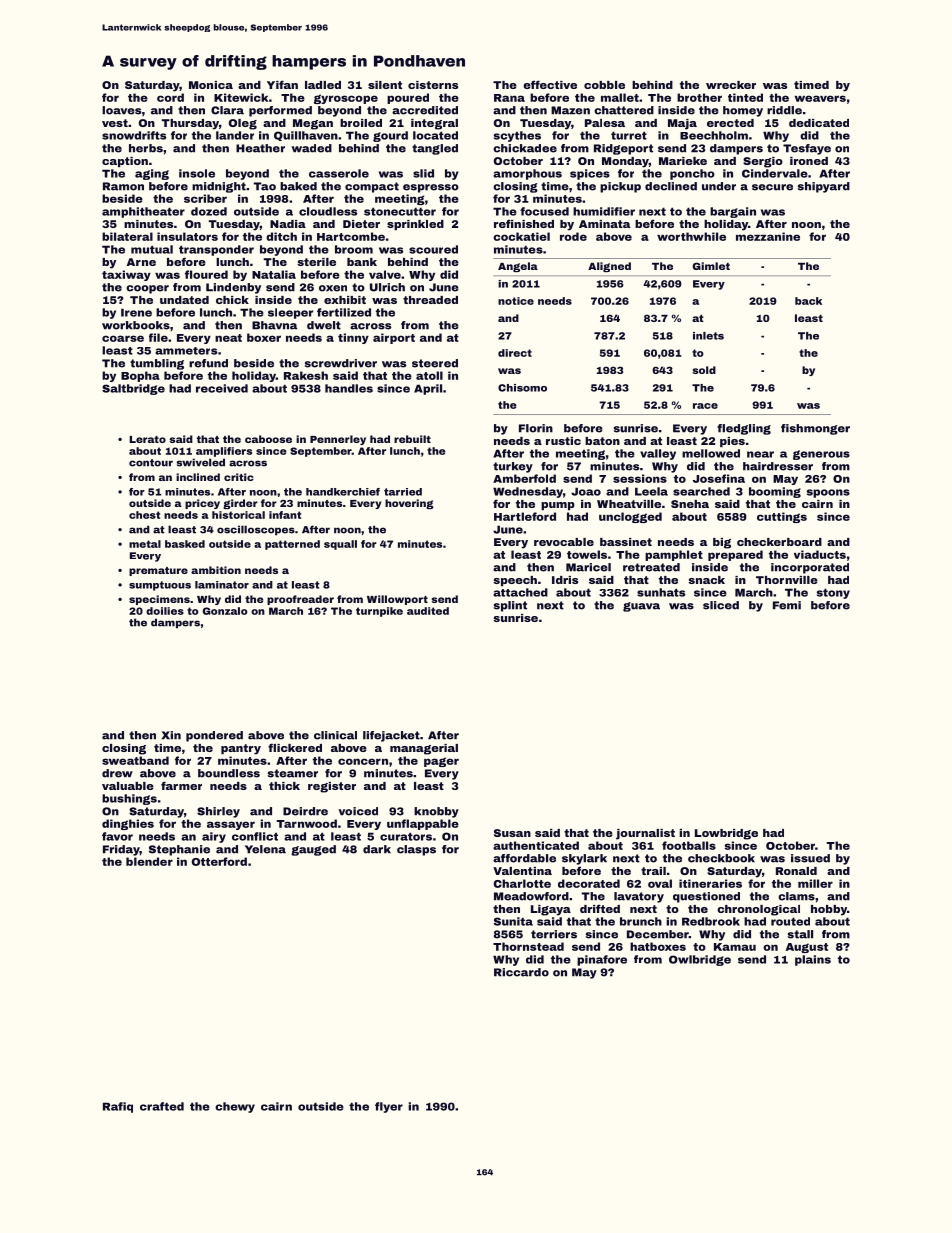  I want to click on guava, so click(641, 607).
